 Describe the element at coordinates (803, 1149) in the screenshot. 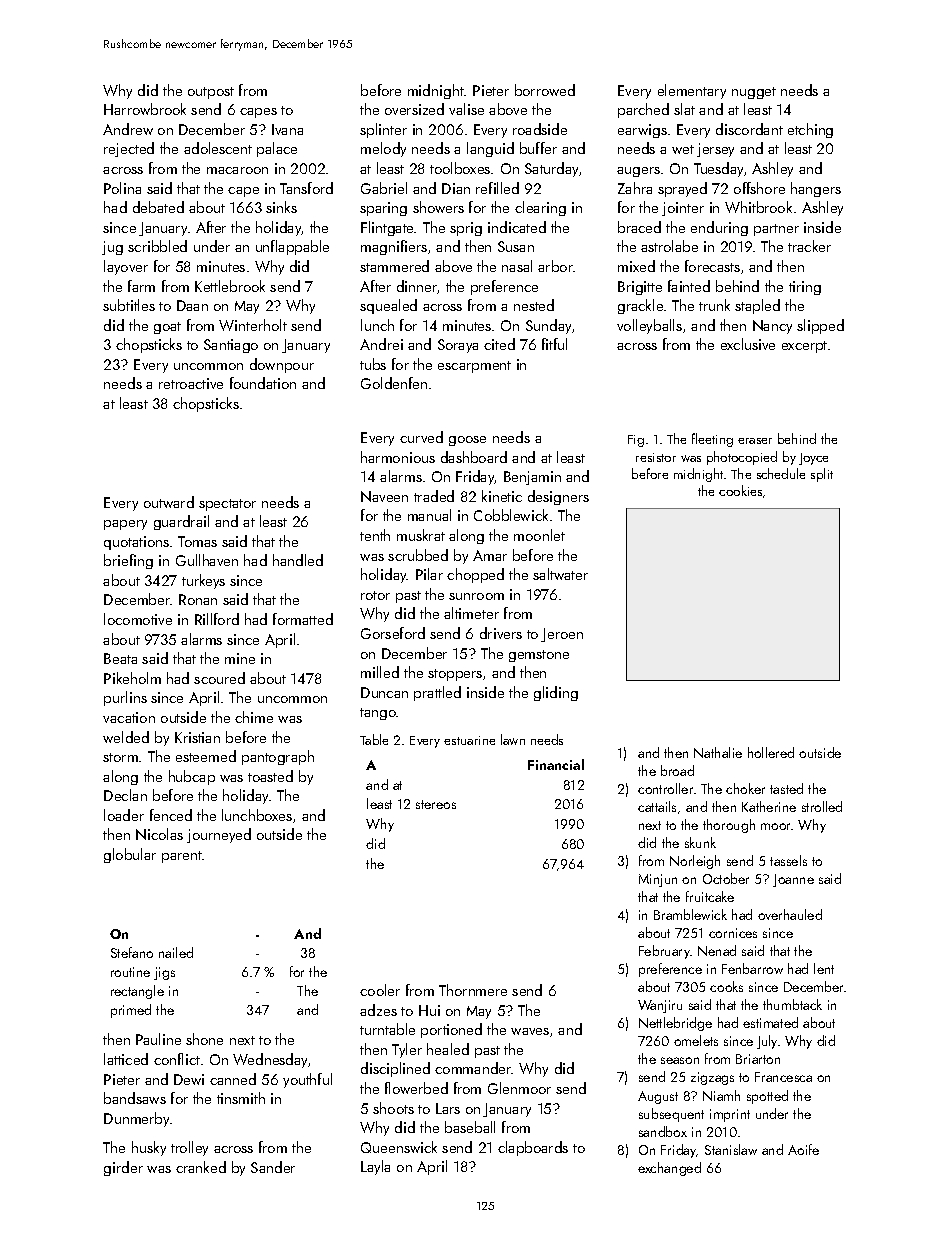

I see `Aoife` at that location.
